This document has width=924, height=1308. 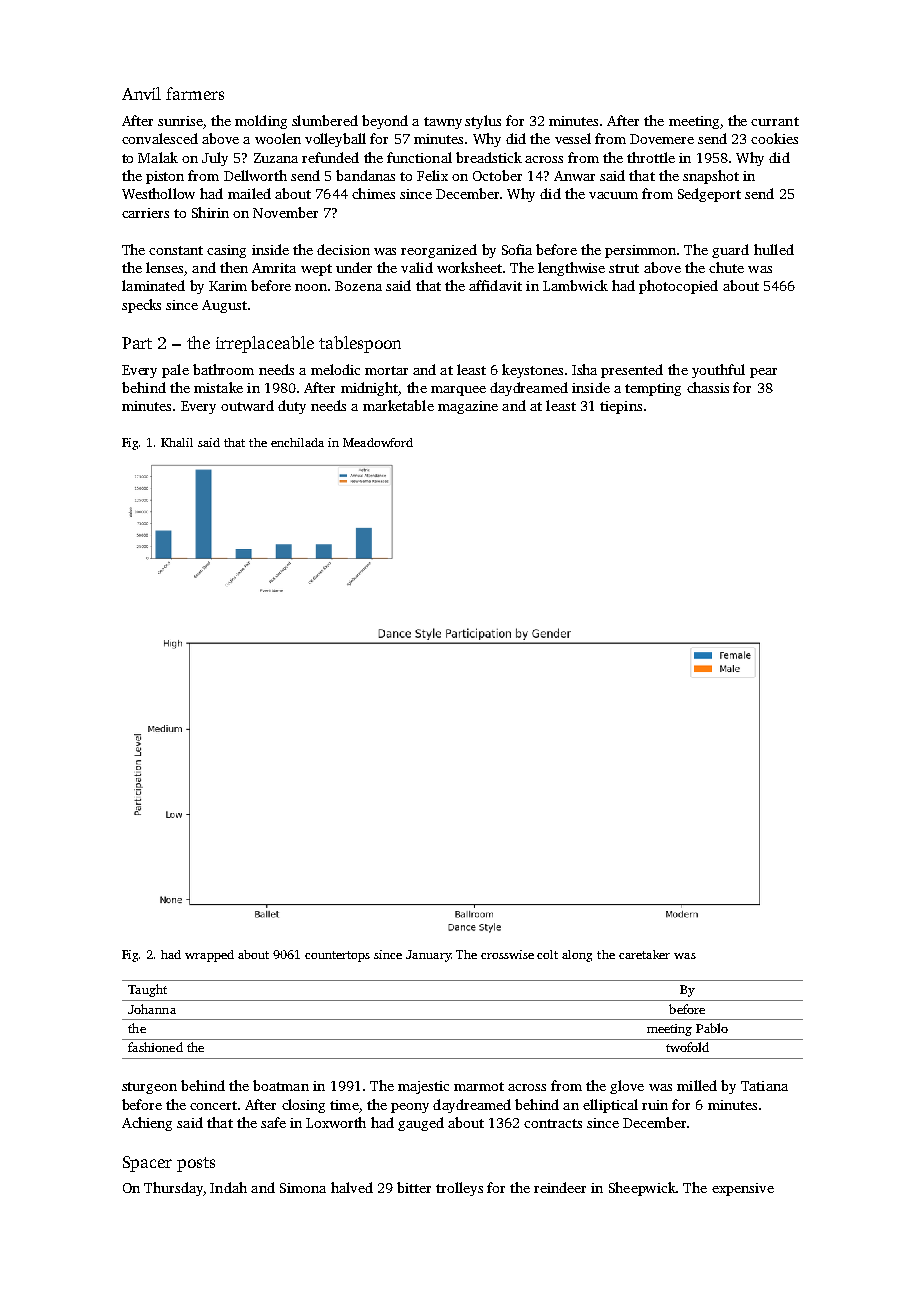 What do you see at coordinates (775, 121) in the document?
I see `currant` at bounding box center [775, 121].
